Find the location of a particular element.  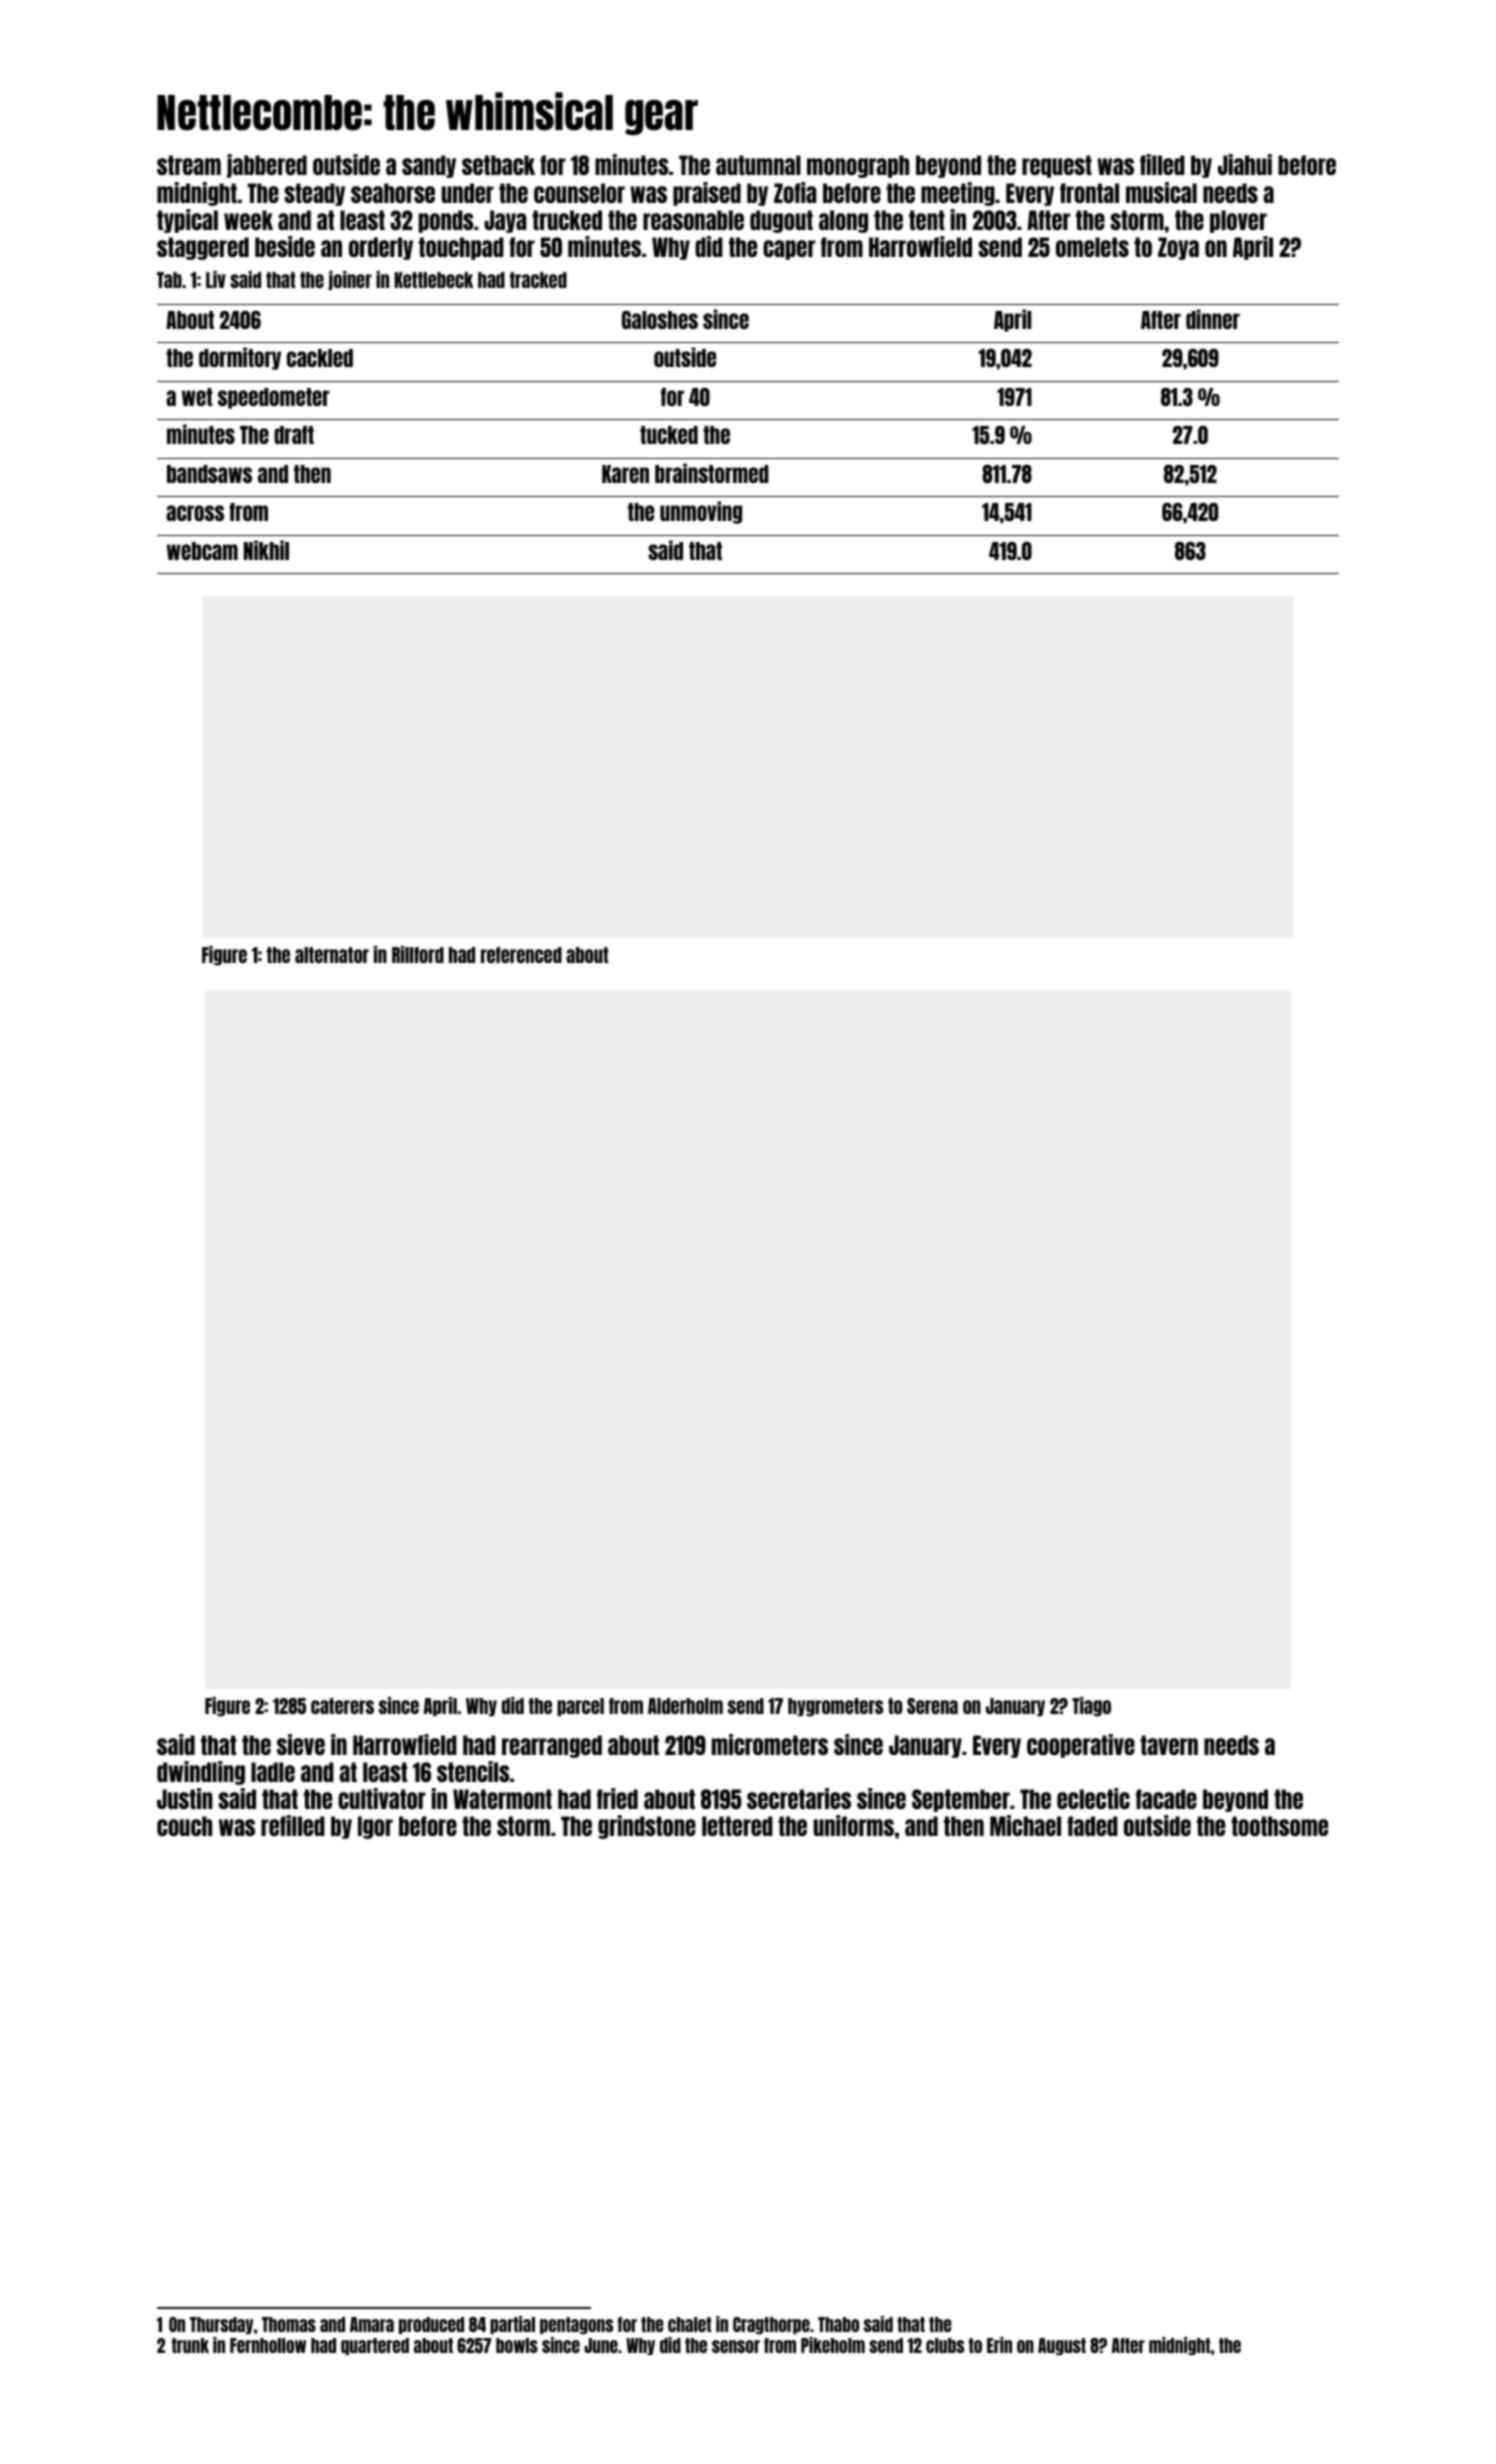

monograph is located at coordinates (858, 166).
